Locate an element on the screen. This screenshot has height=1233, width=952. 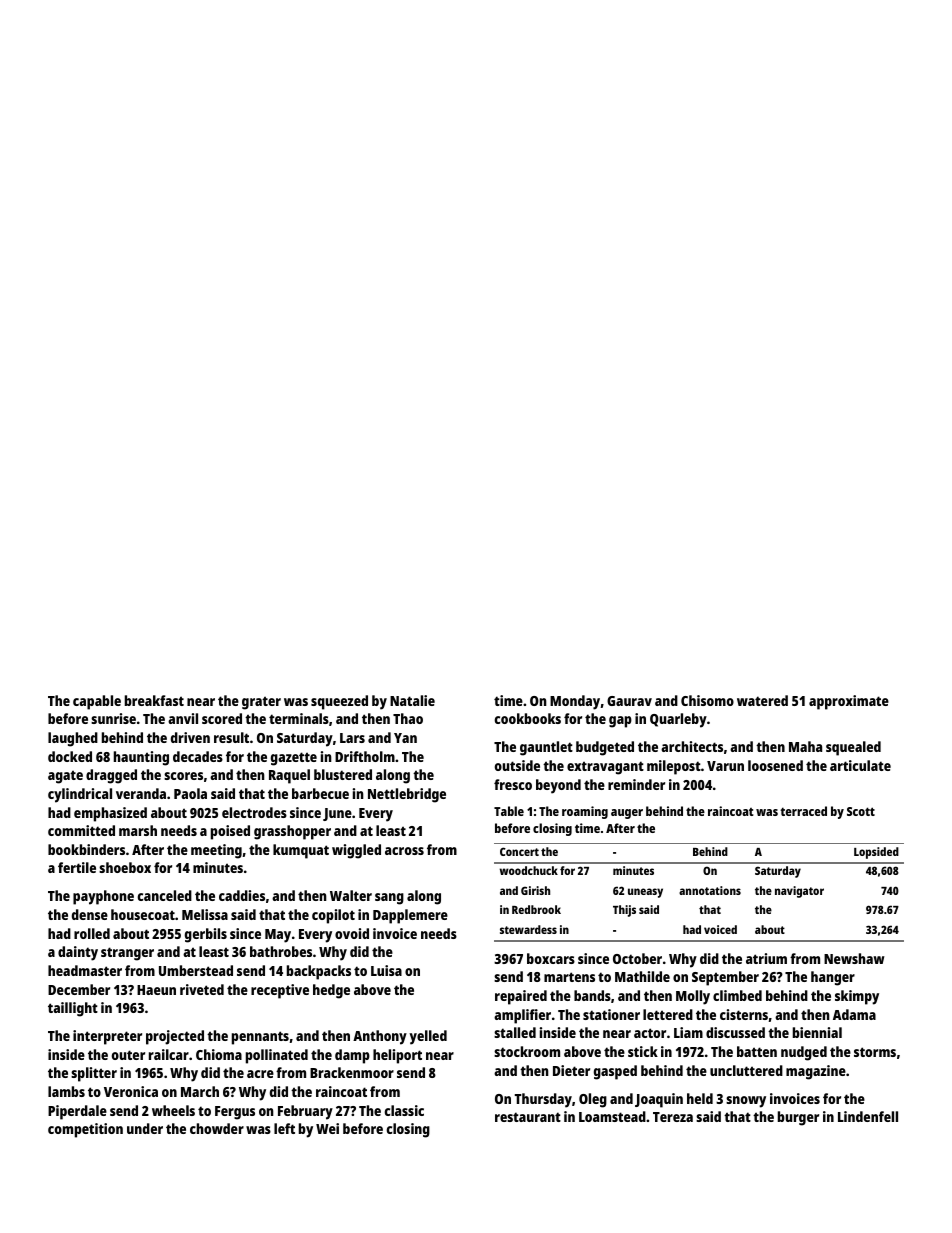
batten is located at coordinates (757, 1051).
